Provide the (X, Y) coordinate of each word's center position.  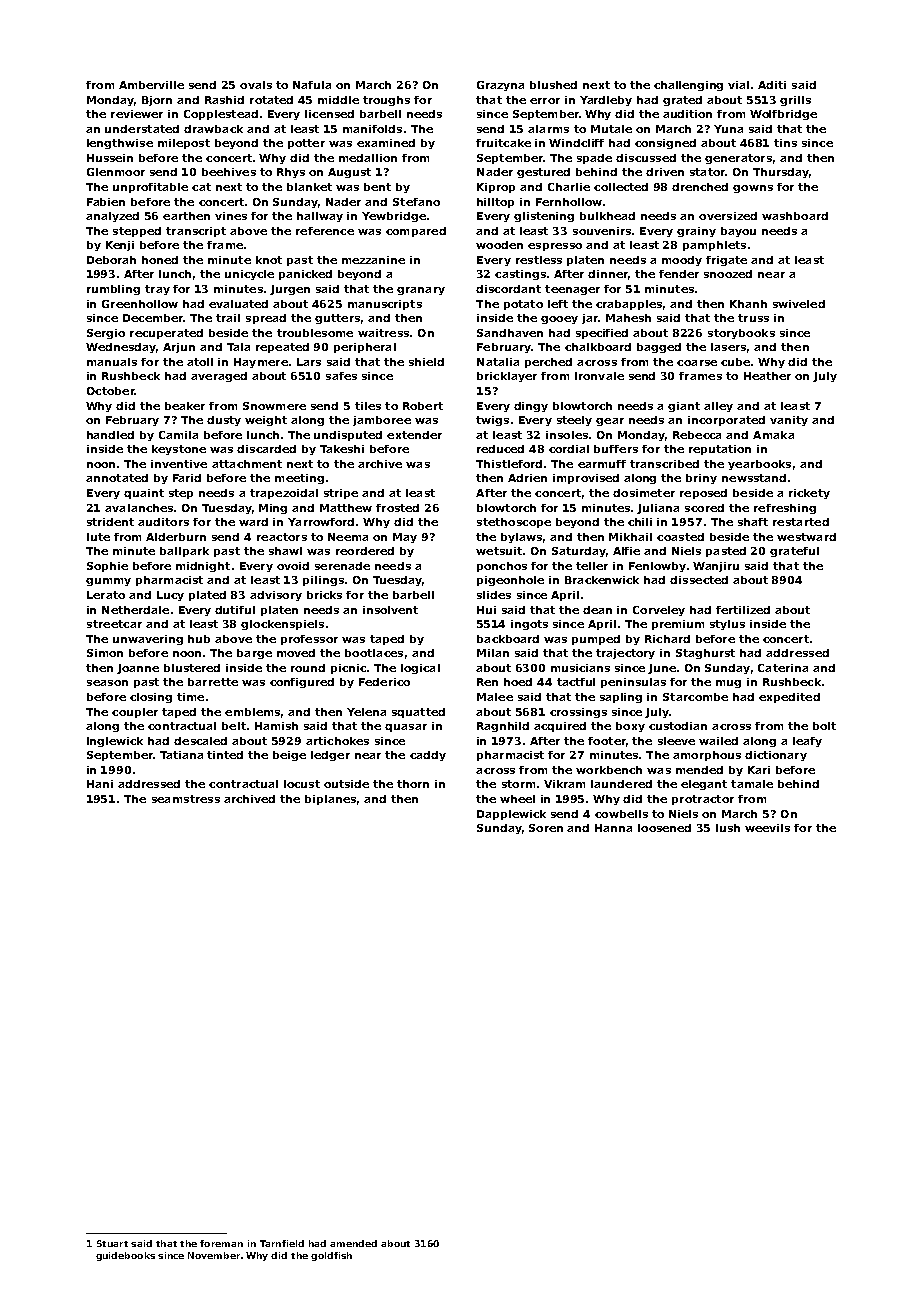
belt (234, 726)
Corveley (659, 611)
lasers (728, 347)
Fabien (106, 202)
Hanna (613, 828)
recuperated (166, 334)
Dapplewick (511, 815)
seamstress (186, 799)
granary (421, 291)
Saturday (579, 552)
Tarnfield (282, 1243)
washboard (795, 216)
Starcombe (695, 697)
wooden (499, 245)
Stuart (112, 1243)
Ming (273, 509)
